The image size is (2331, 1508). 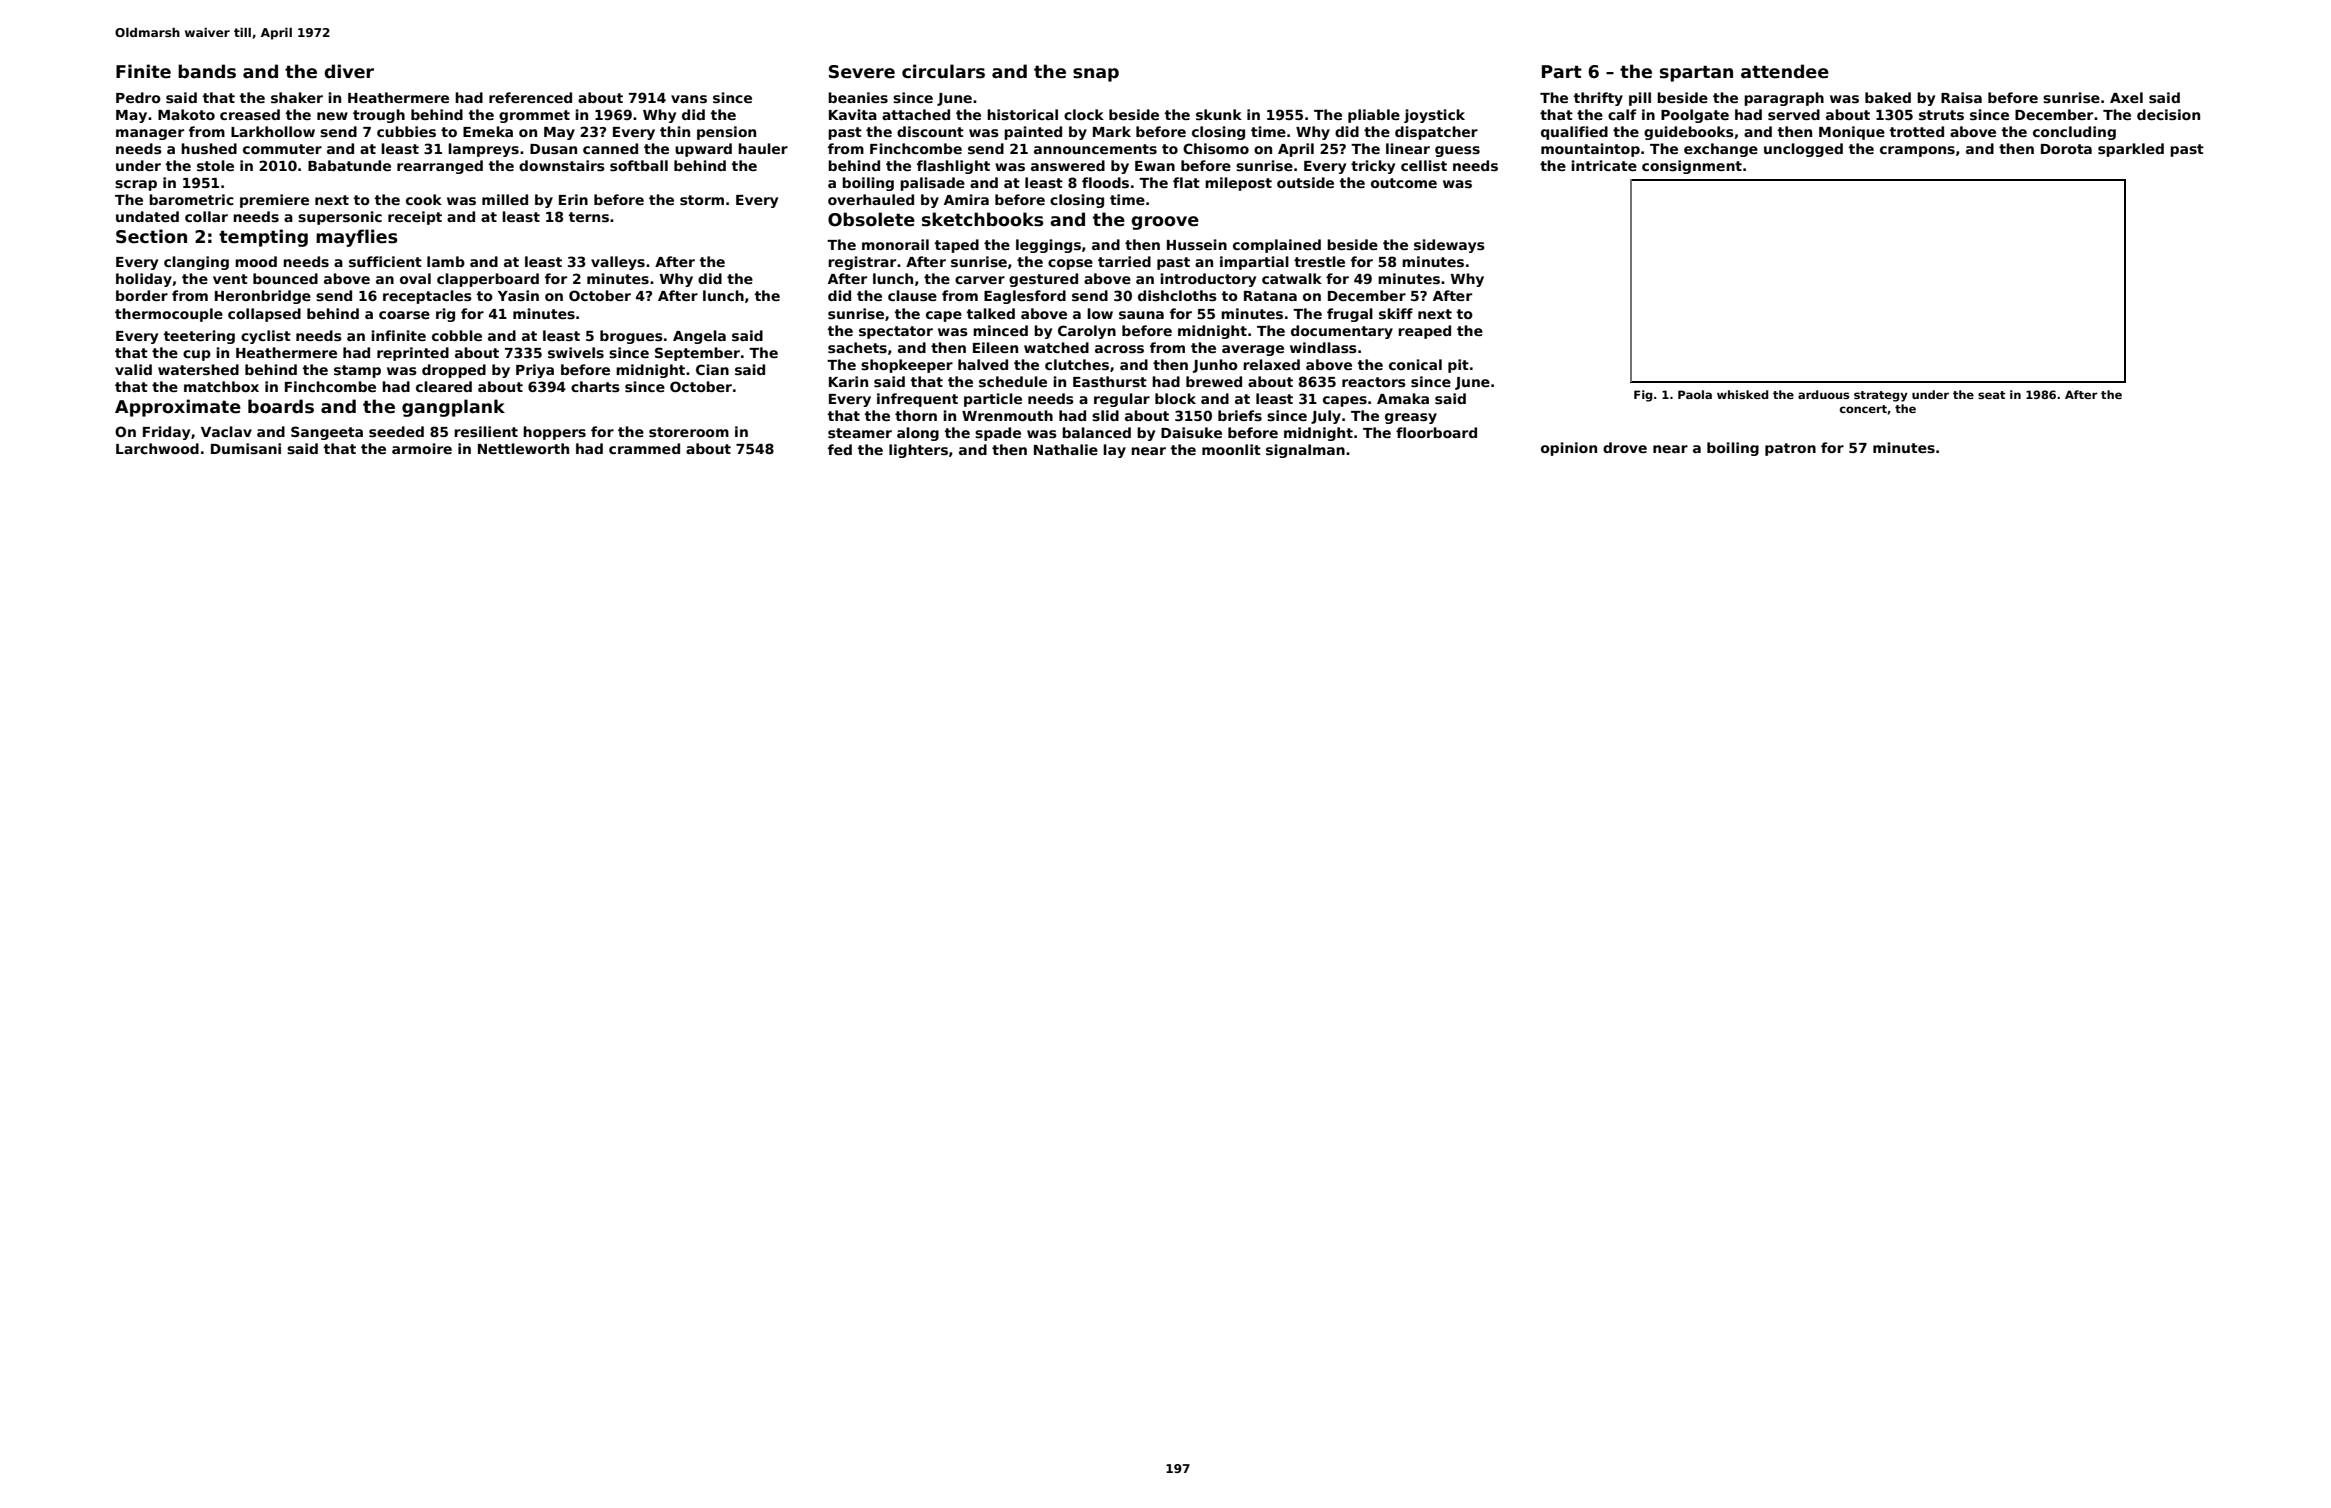 What do you see at coordinates (1319, 261) in the page?
I see `trestle` at bounding box center [1319, 261].
